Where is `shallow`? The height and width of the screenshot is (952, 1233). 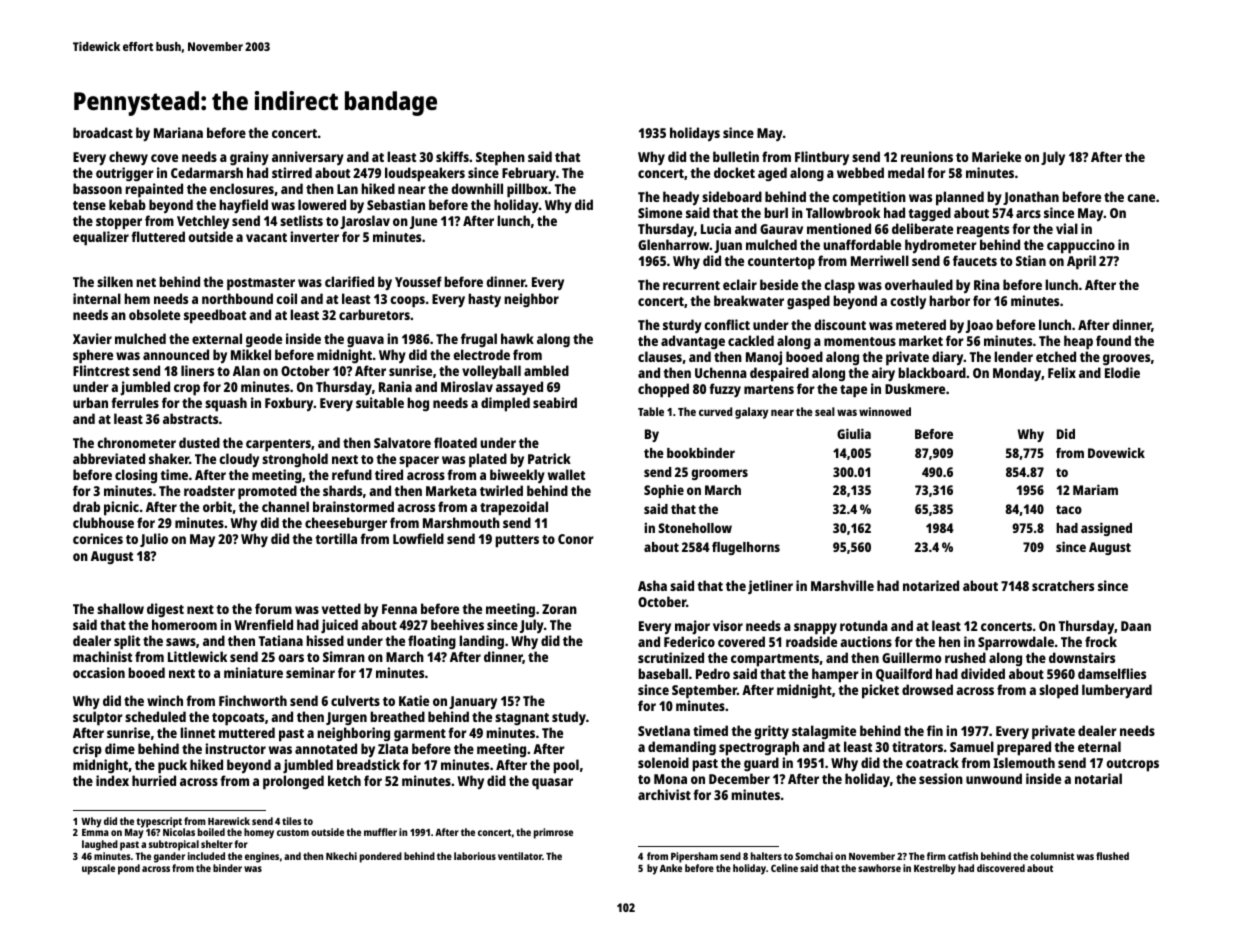
shallow is located at coordinates (120, 608).
